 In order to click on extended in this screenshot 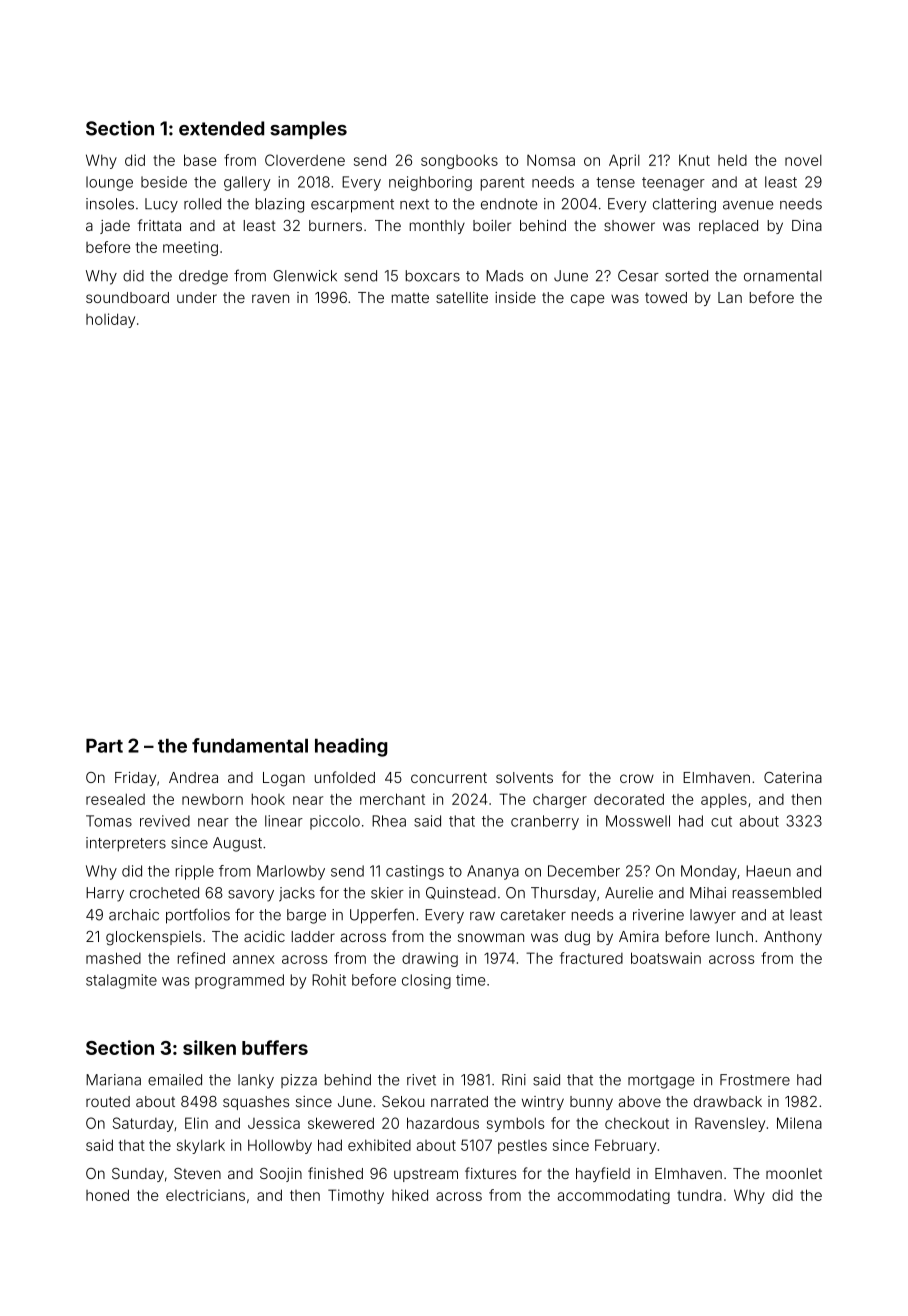, I will do `click(221, 128)`.
